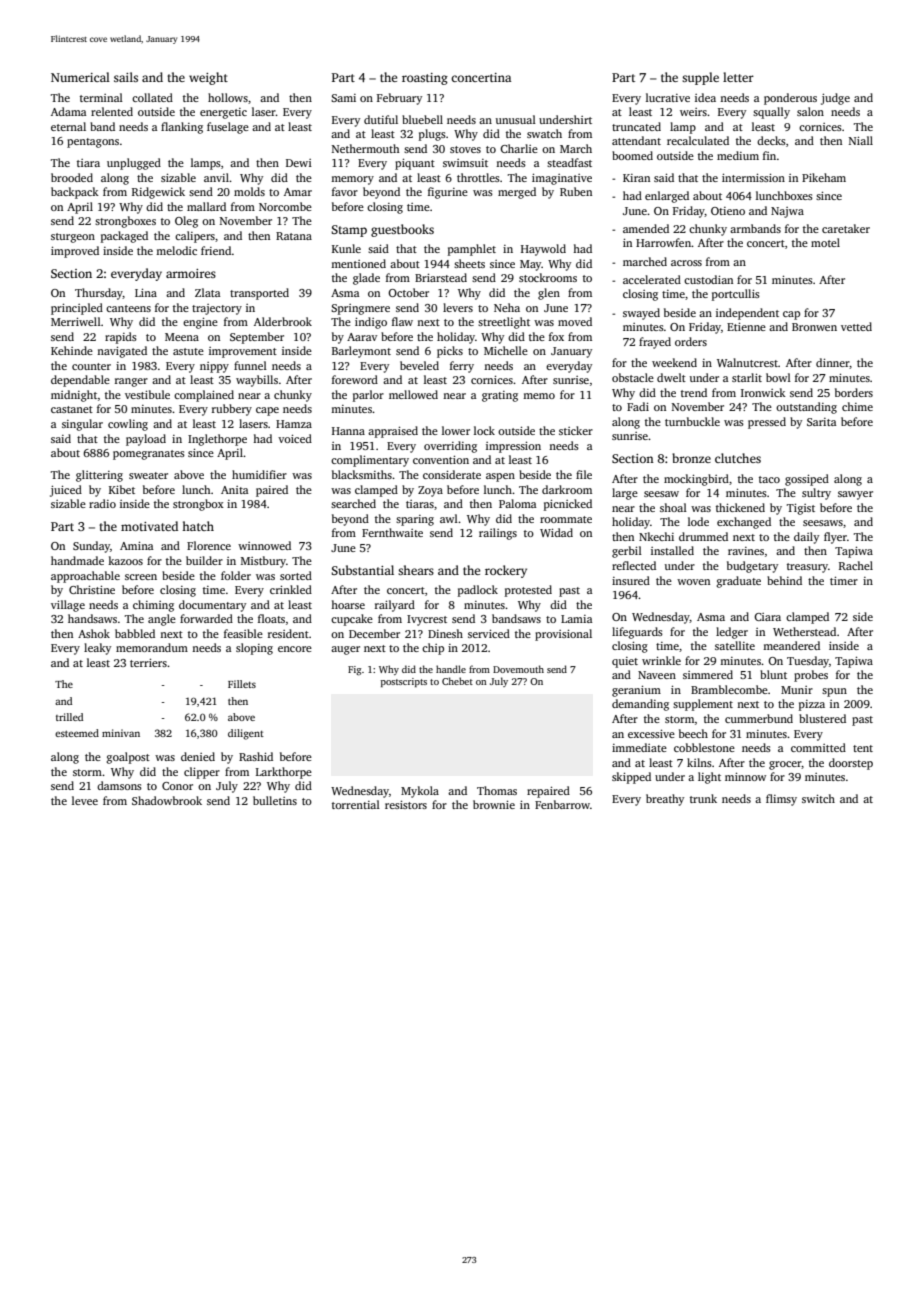  I want to click on letter, so click(738, 77).
